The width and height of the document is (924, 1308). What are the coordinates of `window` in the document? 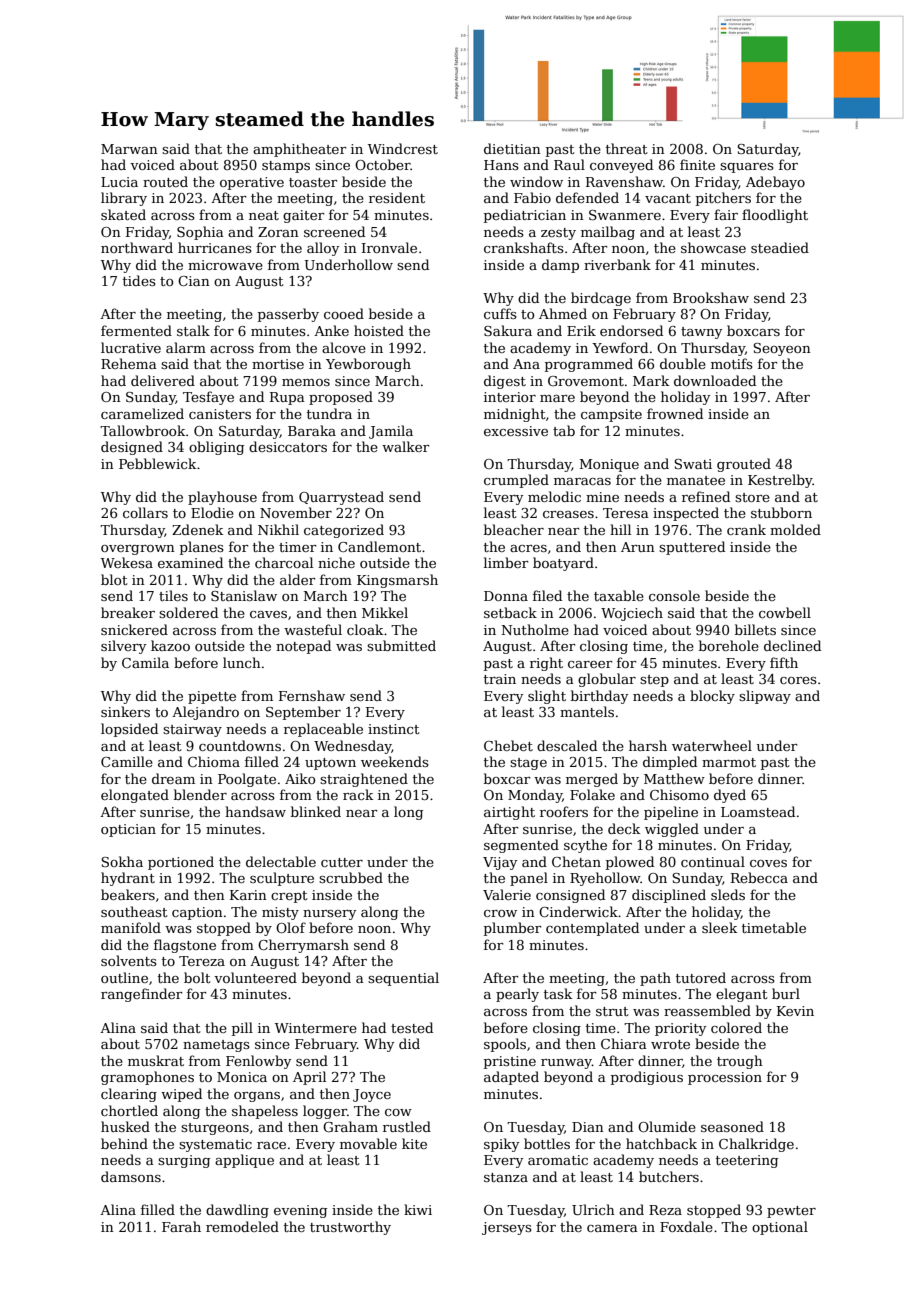 It's located at (536, 181).
